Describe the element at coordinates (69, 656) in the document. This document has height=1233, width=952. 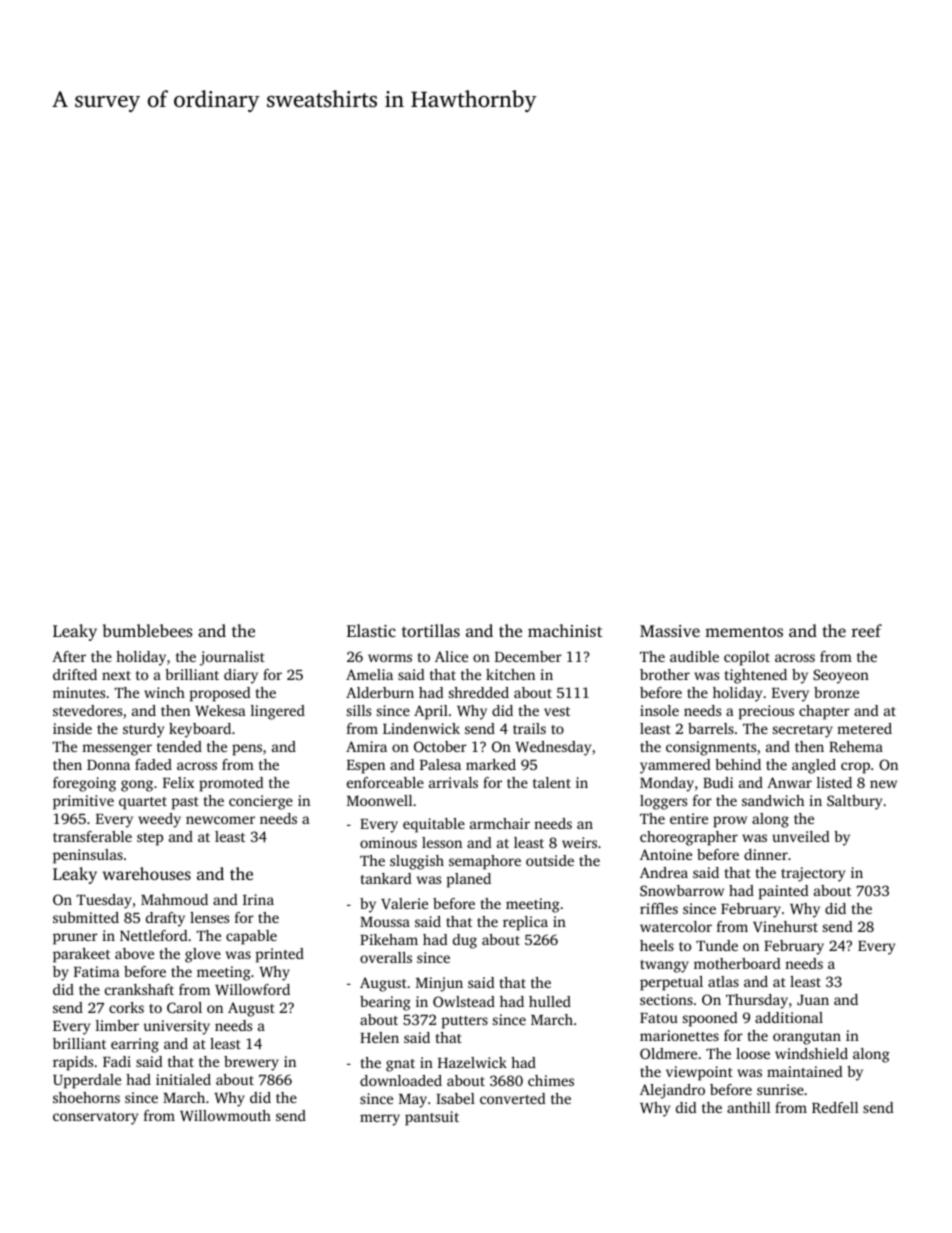
I see `After` at that location.
